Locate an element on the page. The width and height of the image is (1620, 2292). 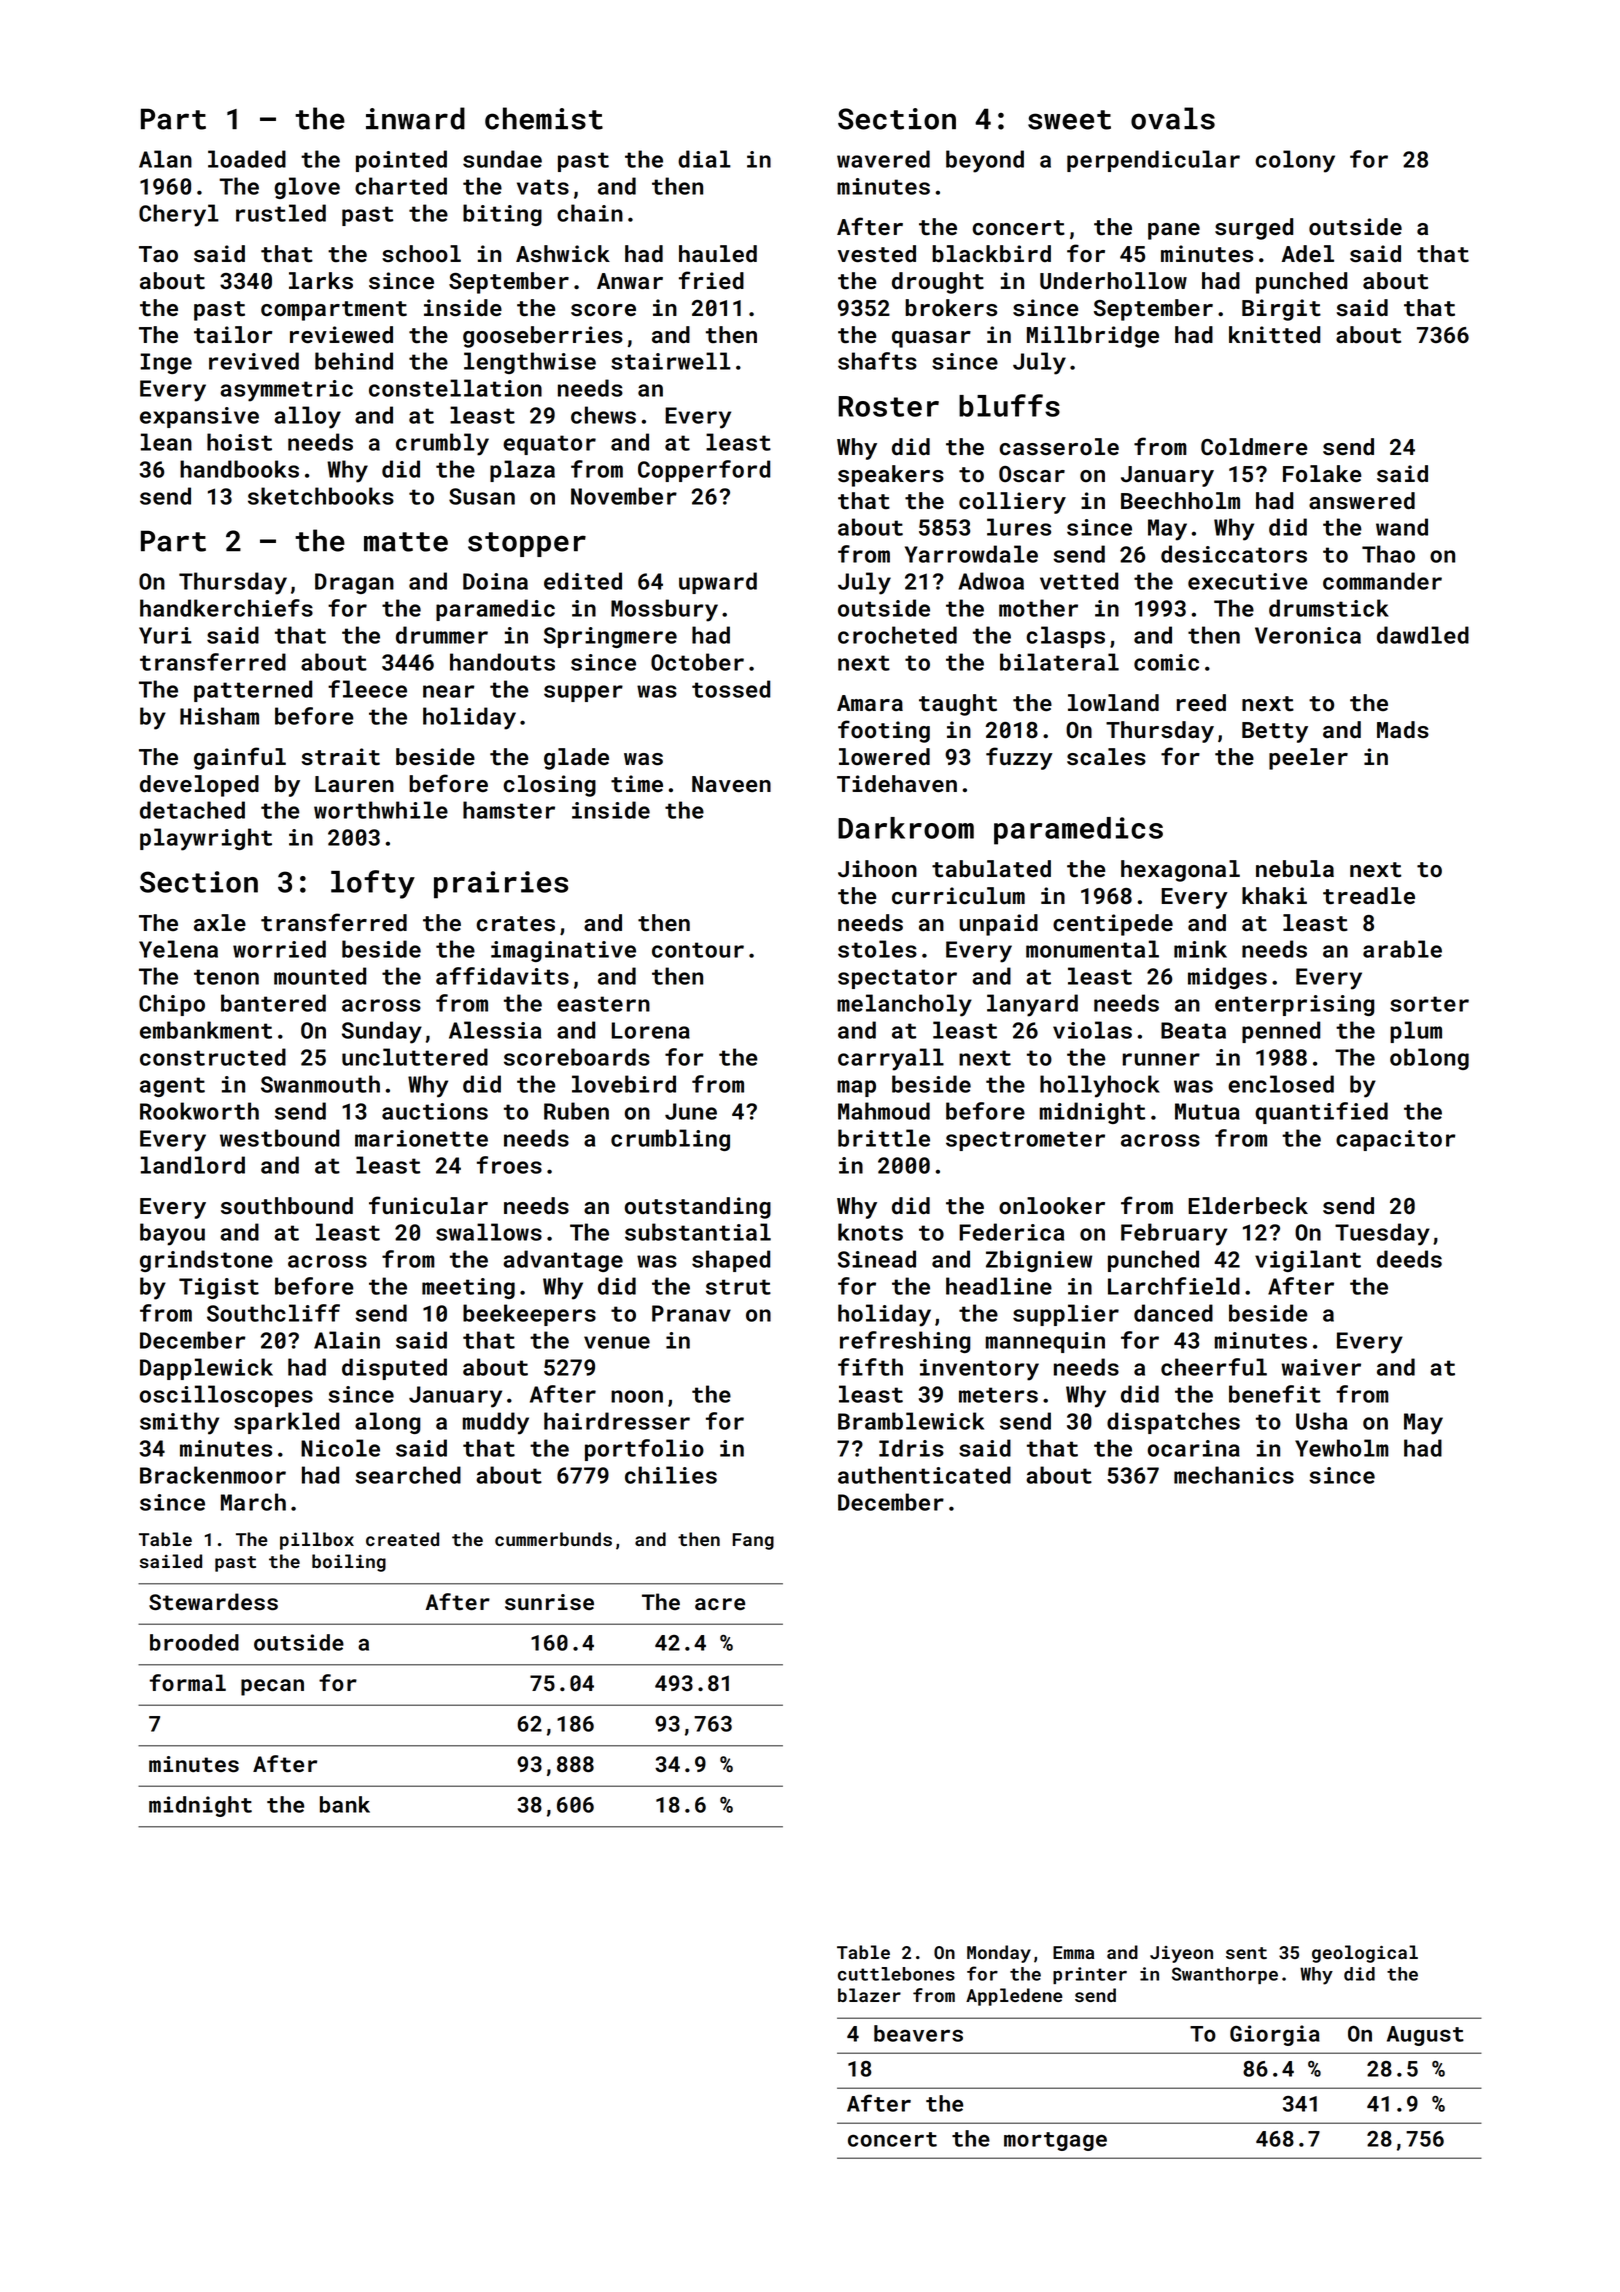
advantage is located at coordinates (563, 1261).
